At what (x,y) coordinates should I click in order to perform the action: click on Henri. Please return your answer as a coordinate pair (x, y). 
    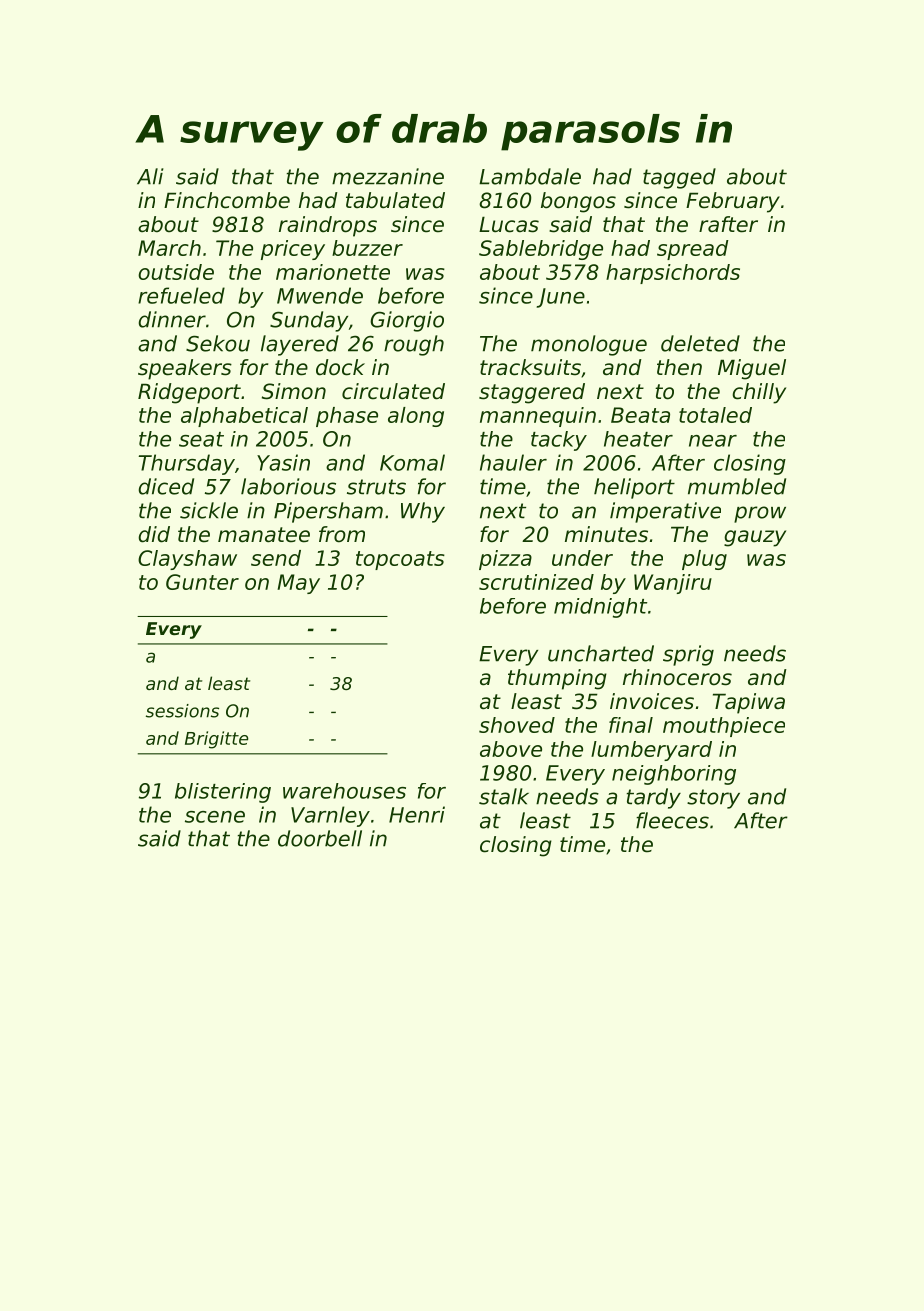
    Looking at the image, I should click on (417, 814).
